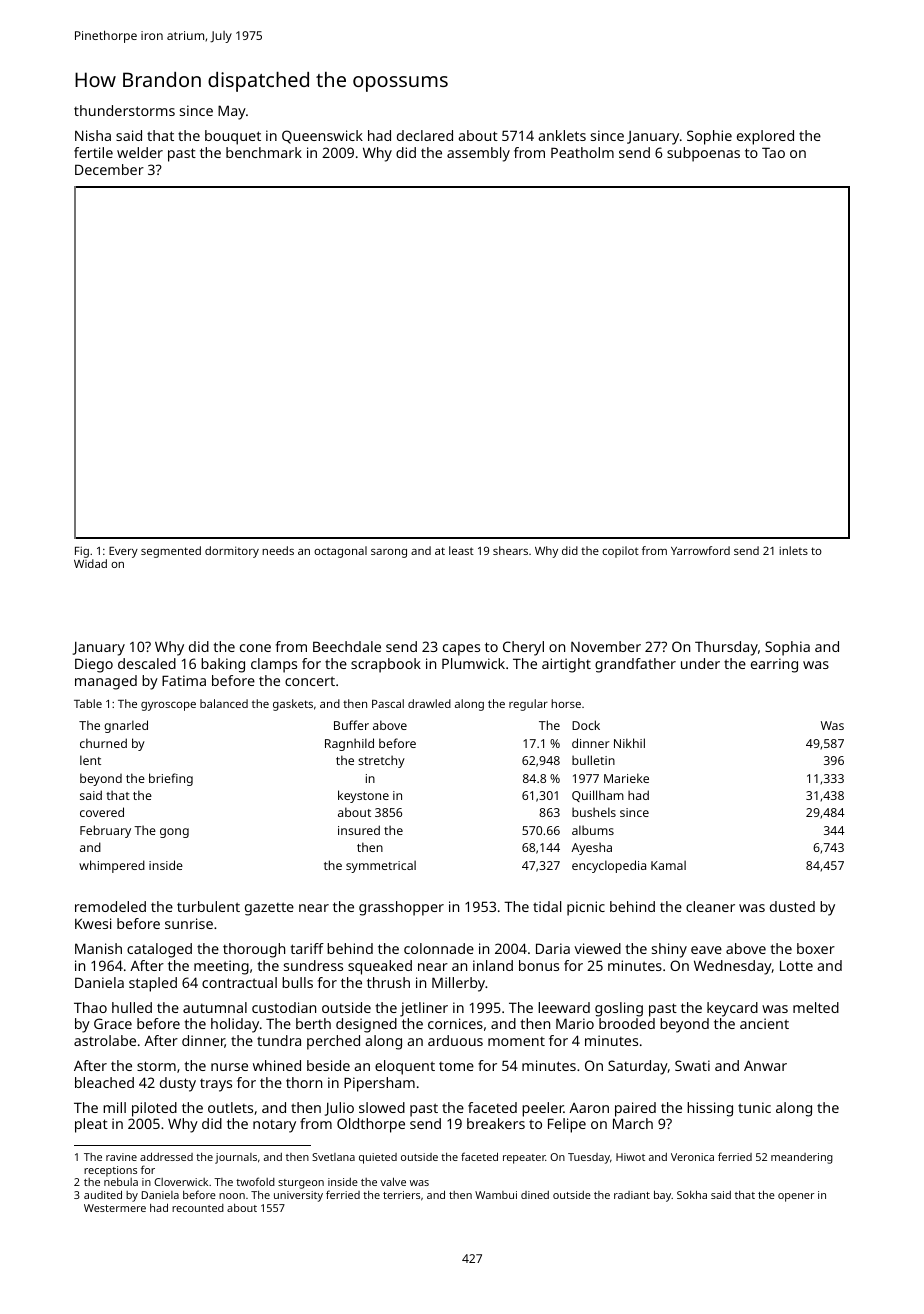 This image has height=1314, width=924. I want to click on shears, so click(510, 550).
